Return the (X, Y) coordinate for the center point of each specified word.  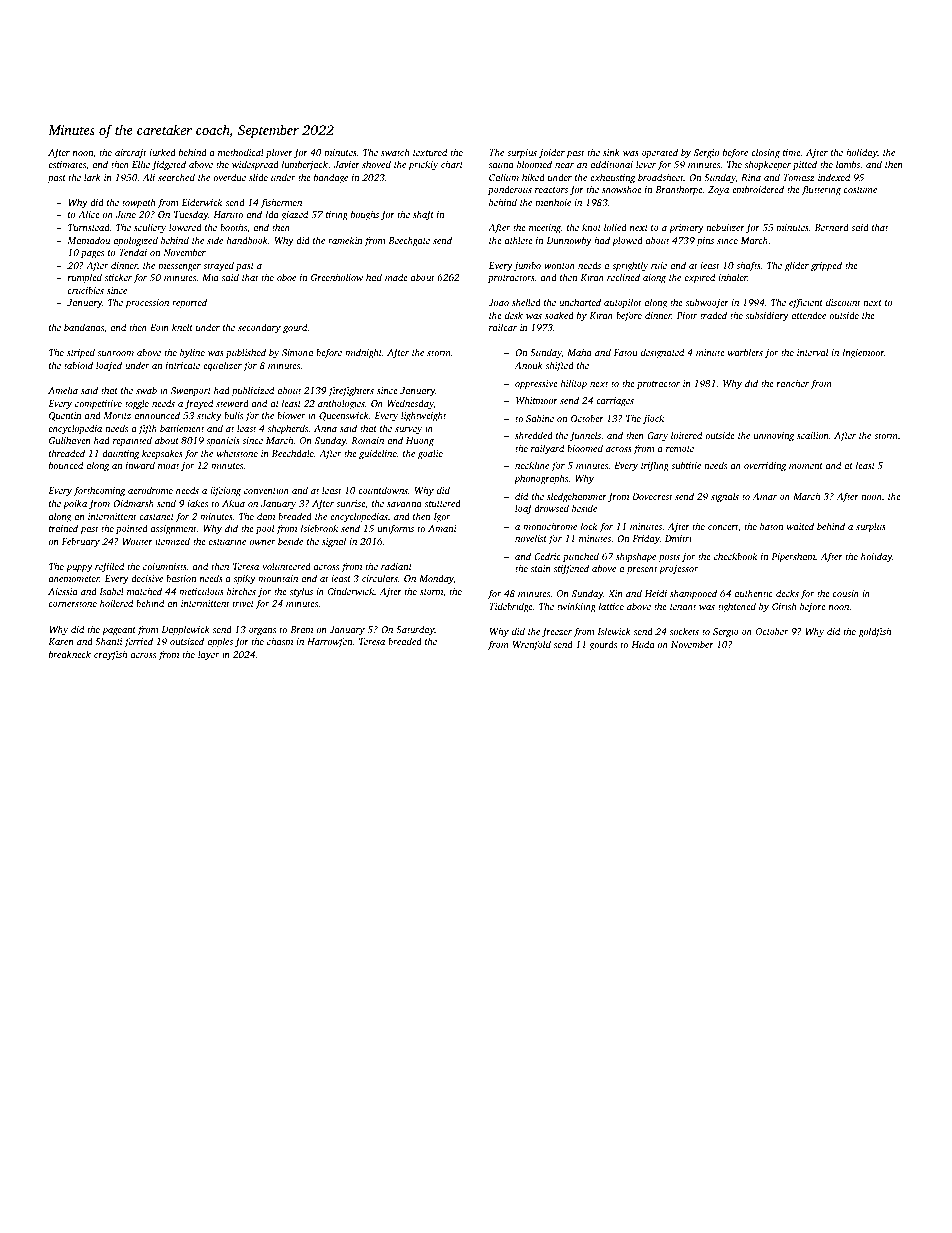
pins (705, 241)
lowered (185, 227)
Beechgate (409, 241)
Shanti (109, 641)
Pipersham (793, 557)
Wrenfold (532, 645)
